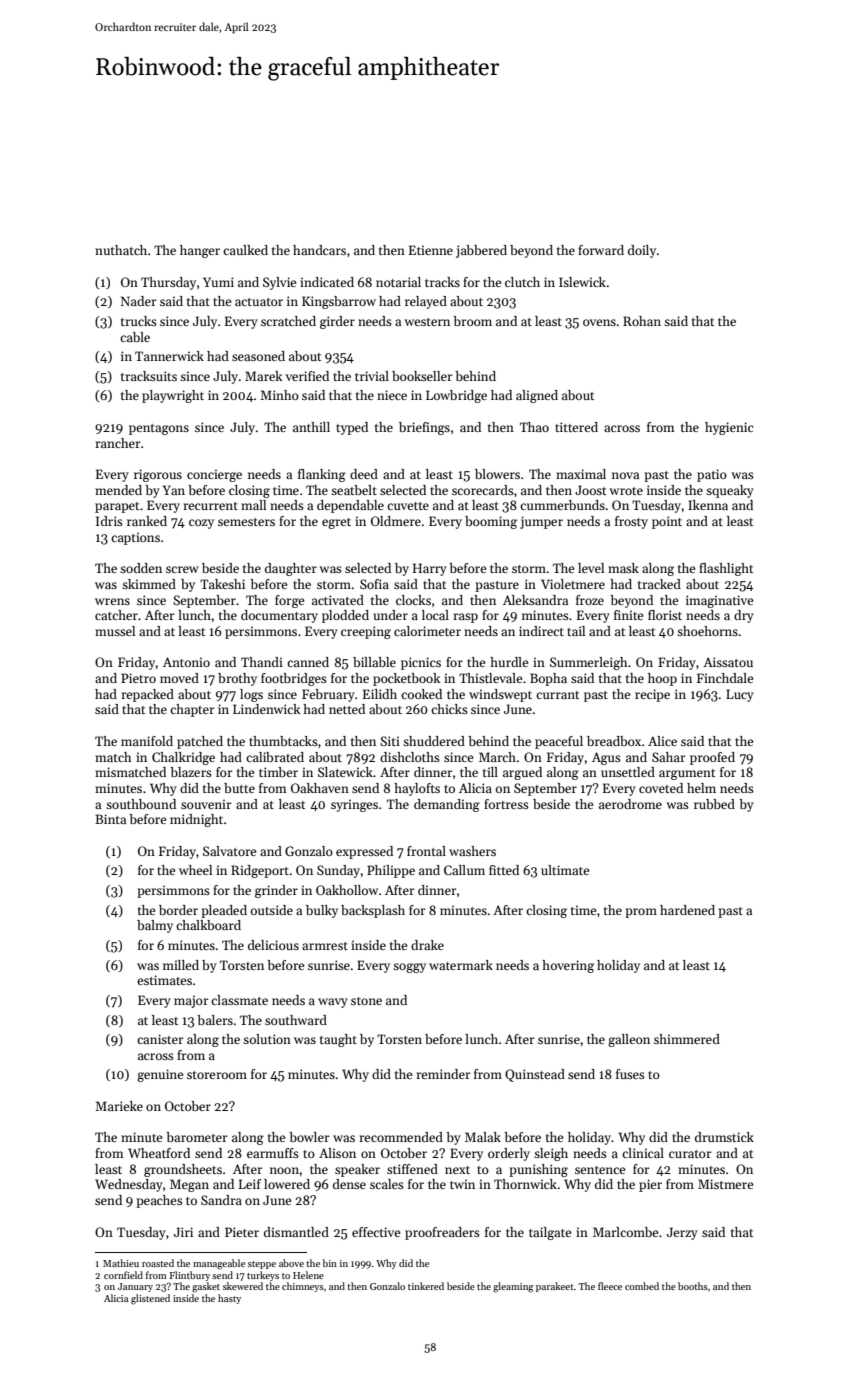 This page has width=849, height=1400. Describe the element at coordinates (150, 1299) in the page. I see `glistened` at that location.
